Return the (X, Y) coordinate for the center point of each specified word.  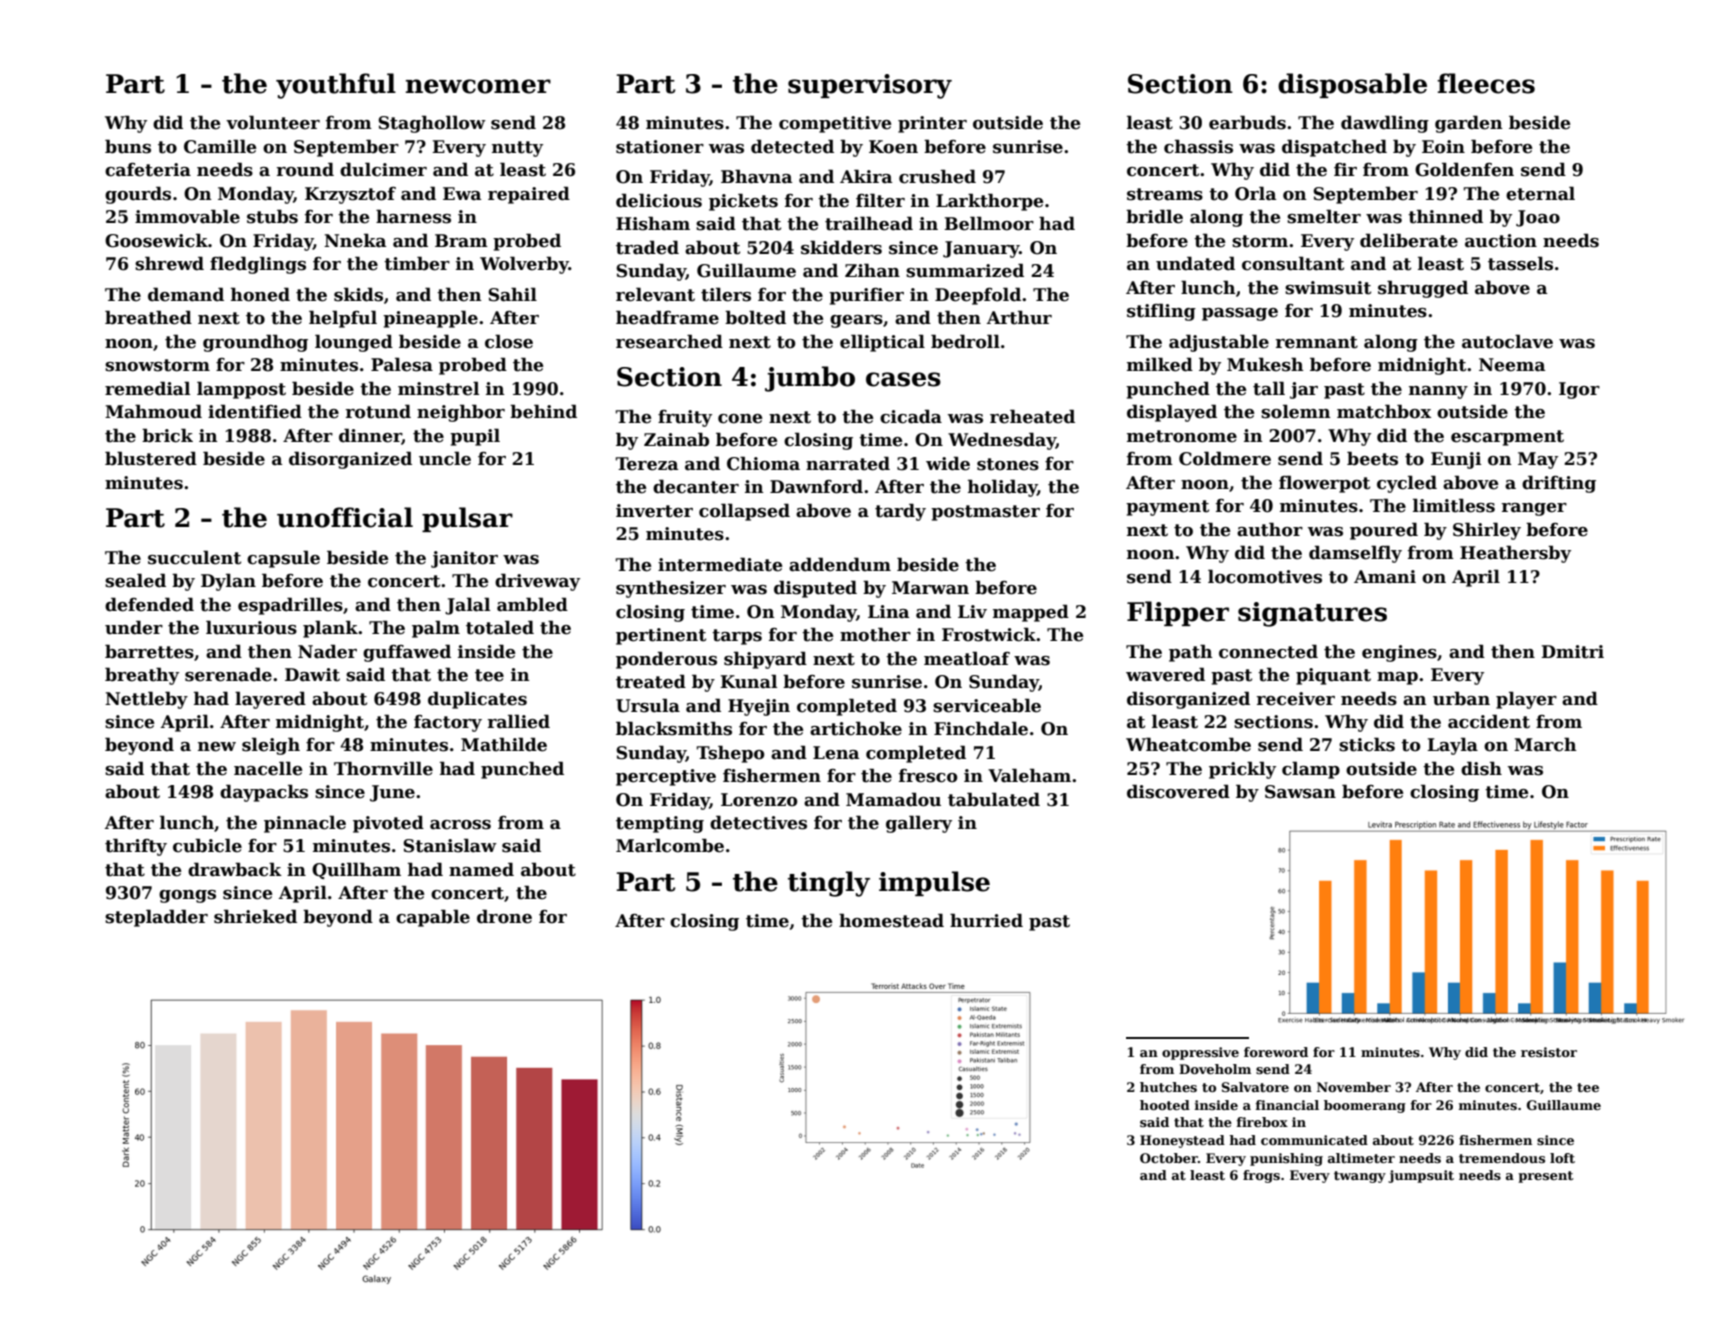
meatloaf (967, 658)
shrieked (255, 916)
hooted (1165, 1105)
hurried (986, 920)
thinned (1445, 216)
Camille (220, 146)
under (134, 627)
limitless (1454, 505)
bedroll (965, 341)
